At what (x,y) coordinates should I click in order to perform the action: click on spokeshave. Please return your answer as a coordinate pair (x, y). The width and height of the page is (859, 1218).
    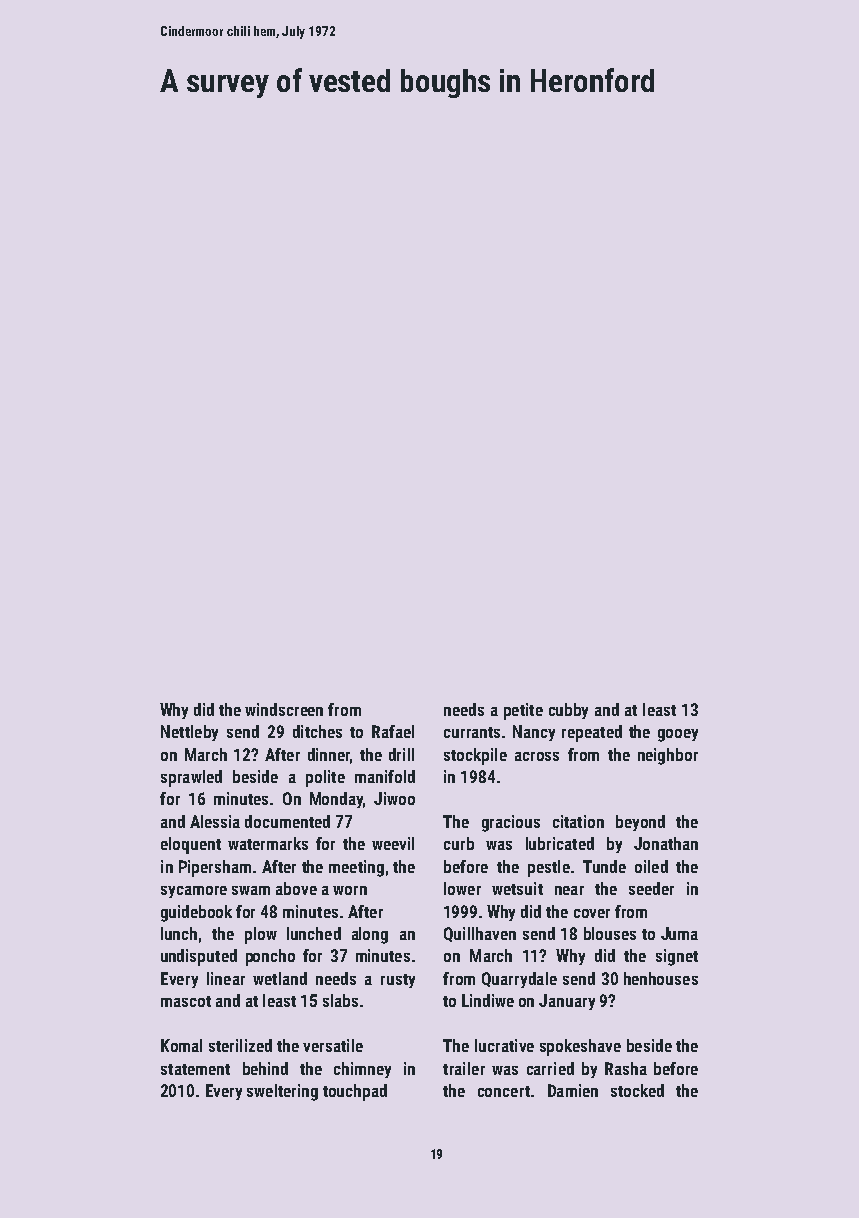
    Looking at the image, I should click on (580, 1047).
